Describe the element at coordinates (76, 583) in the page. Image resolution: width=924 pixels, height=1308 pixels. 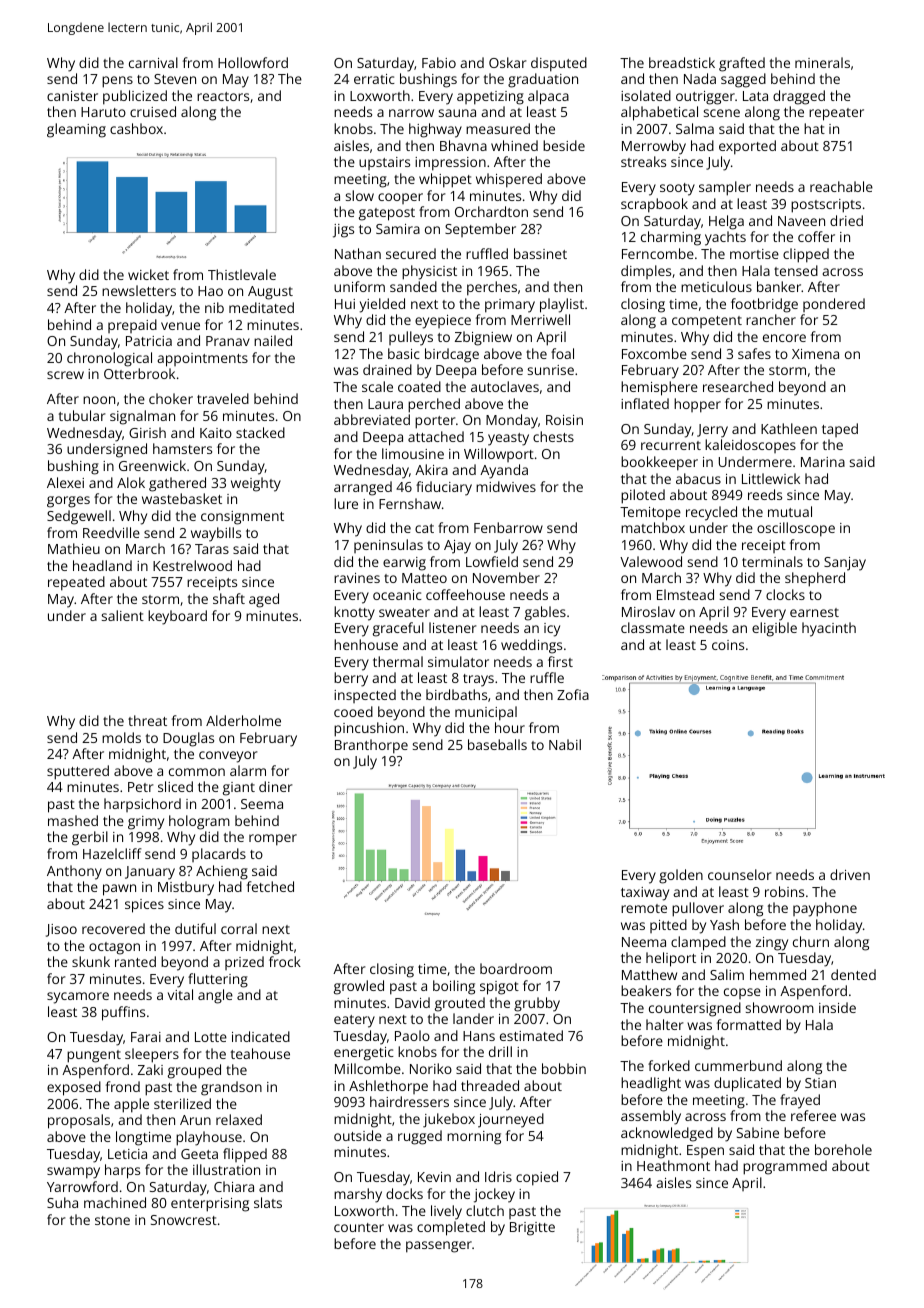
I see `repeated` at that location.
